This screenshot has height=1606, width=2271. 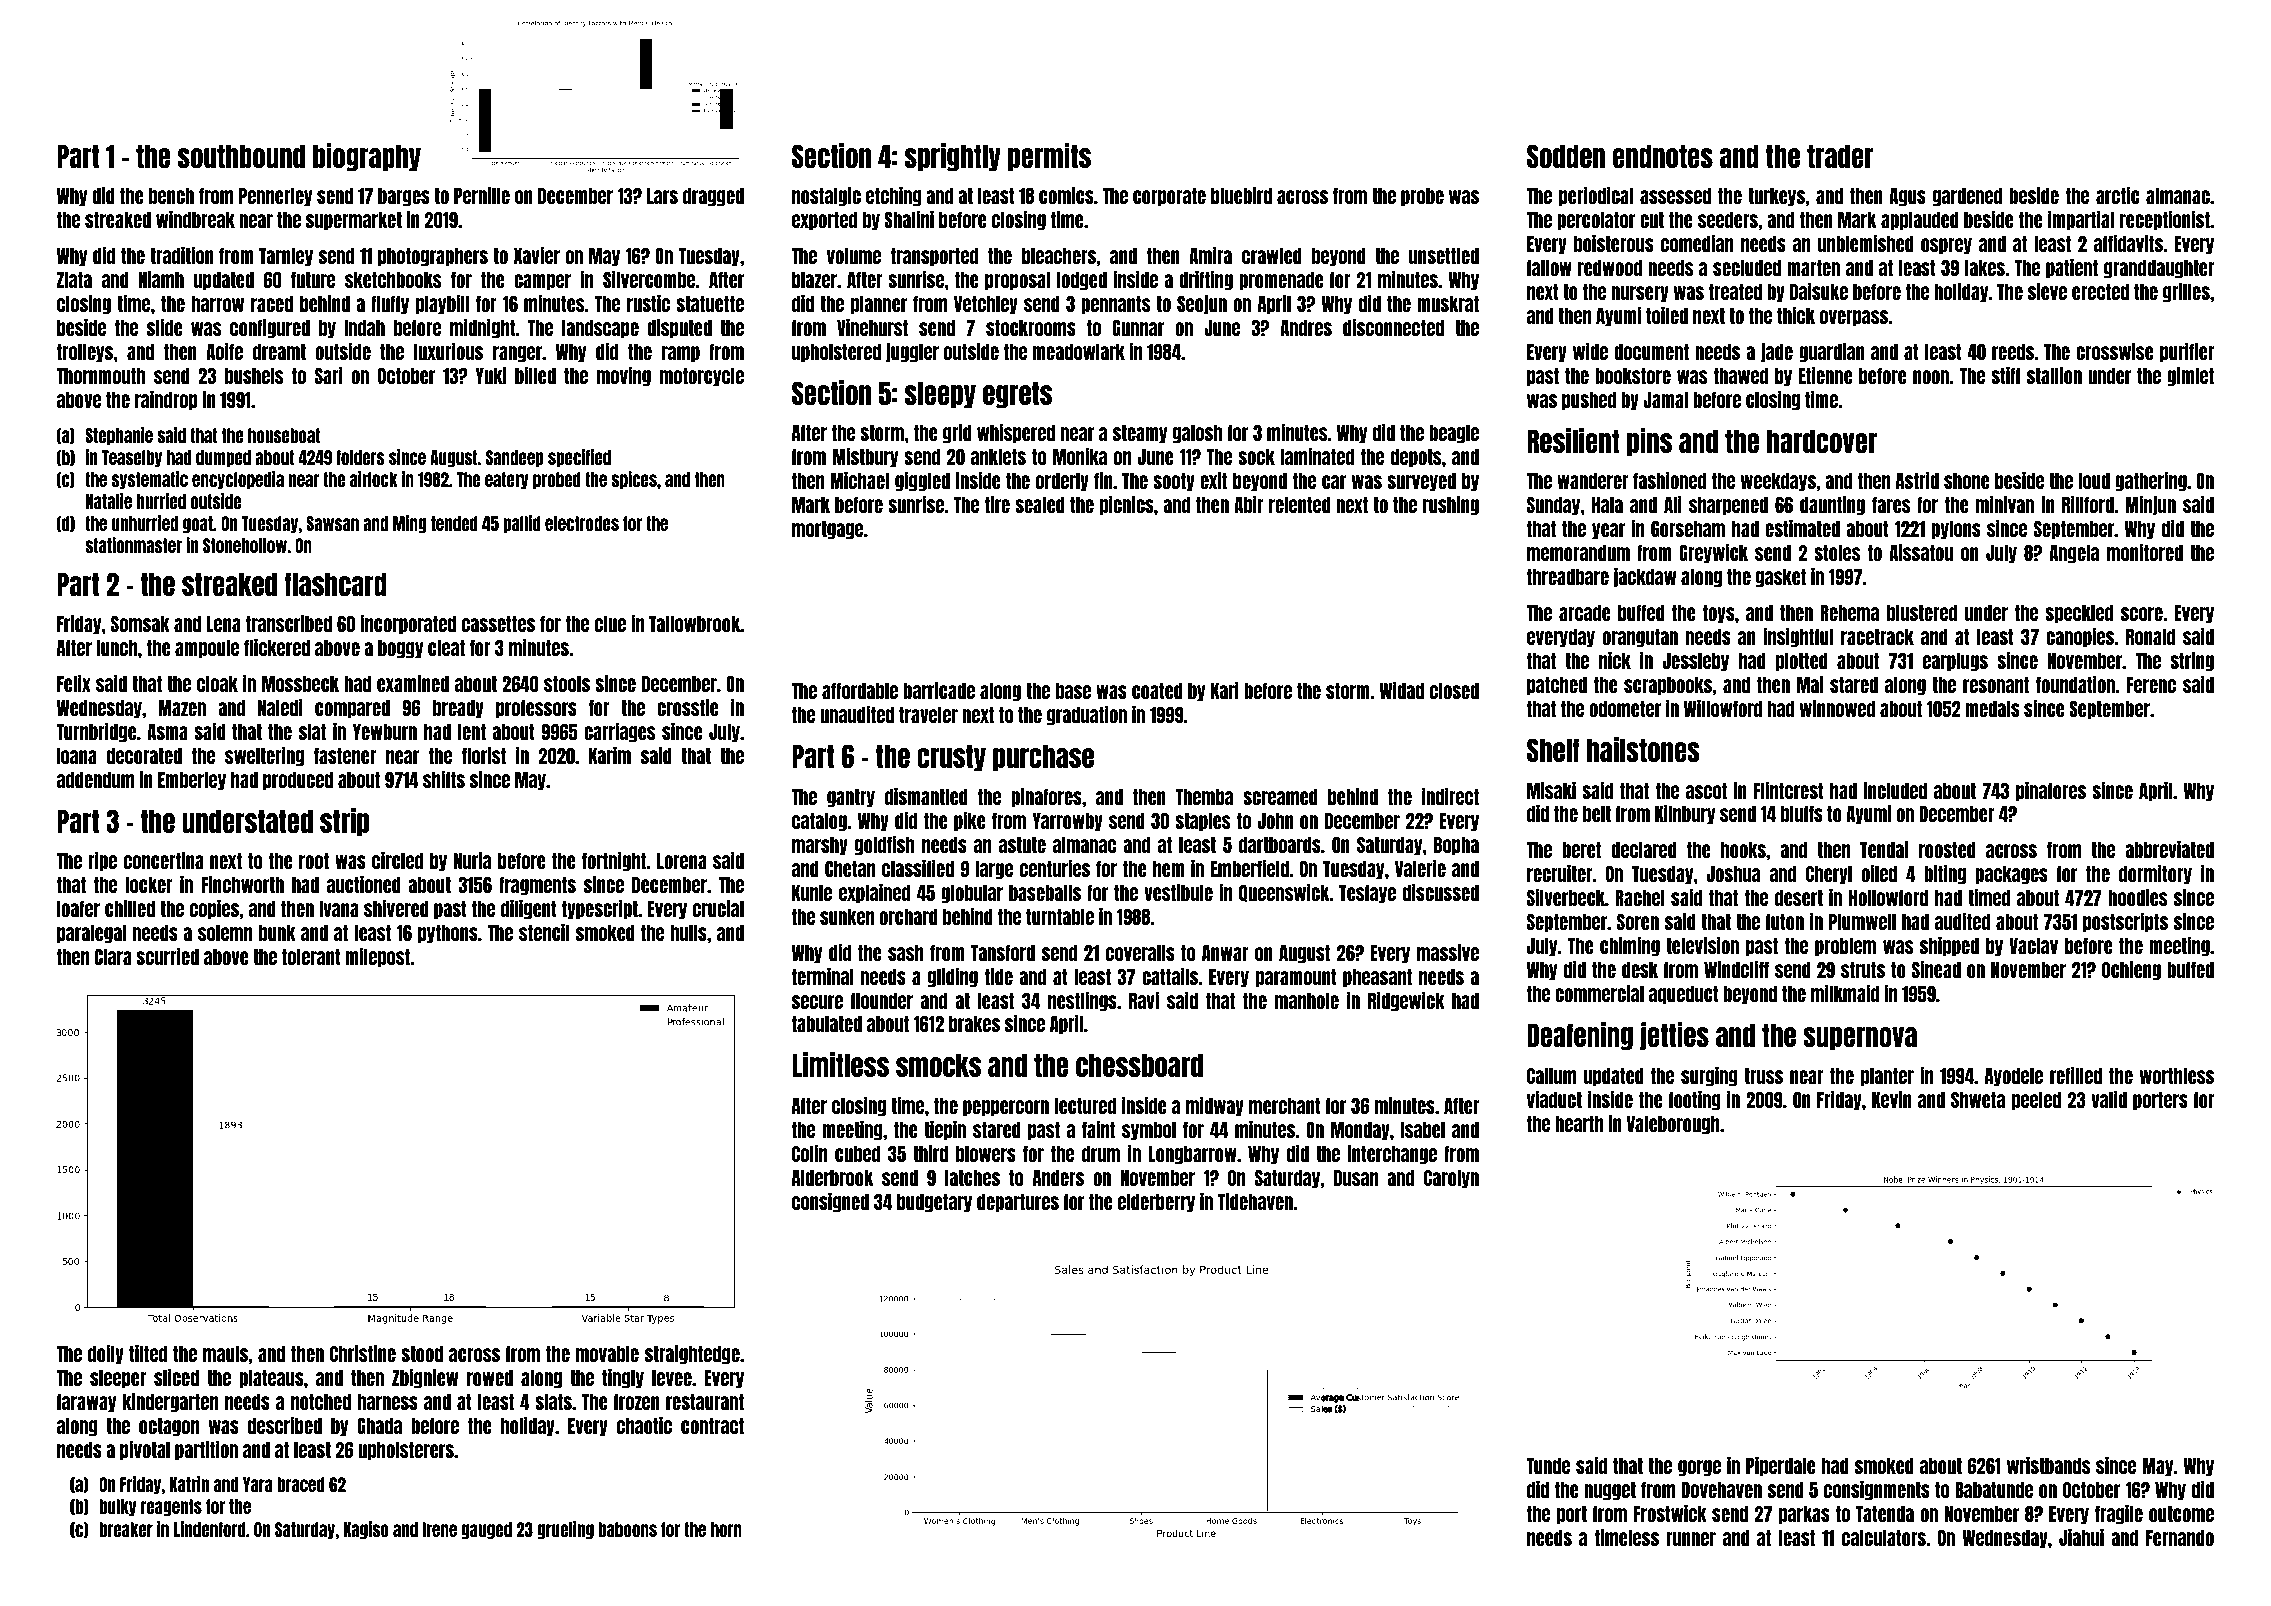 What do you see at coordinates (2079, 614) in the screenshot?
I see `speckled` at bounding box center [2079, 614].
